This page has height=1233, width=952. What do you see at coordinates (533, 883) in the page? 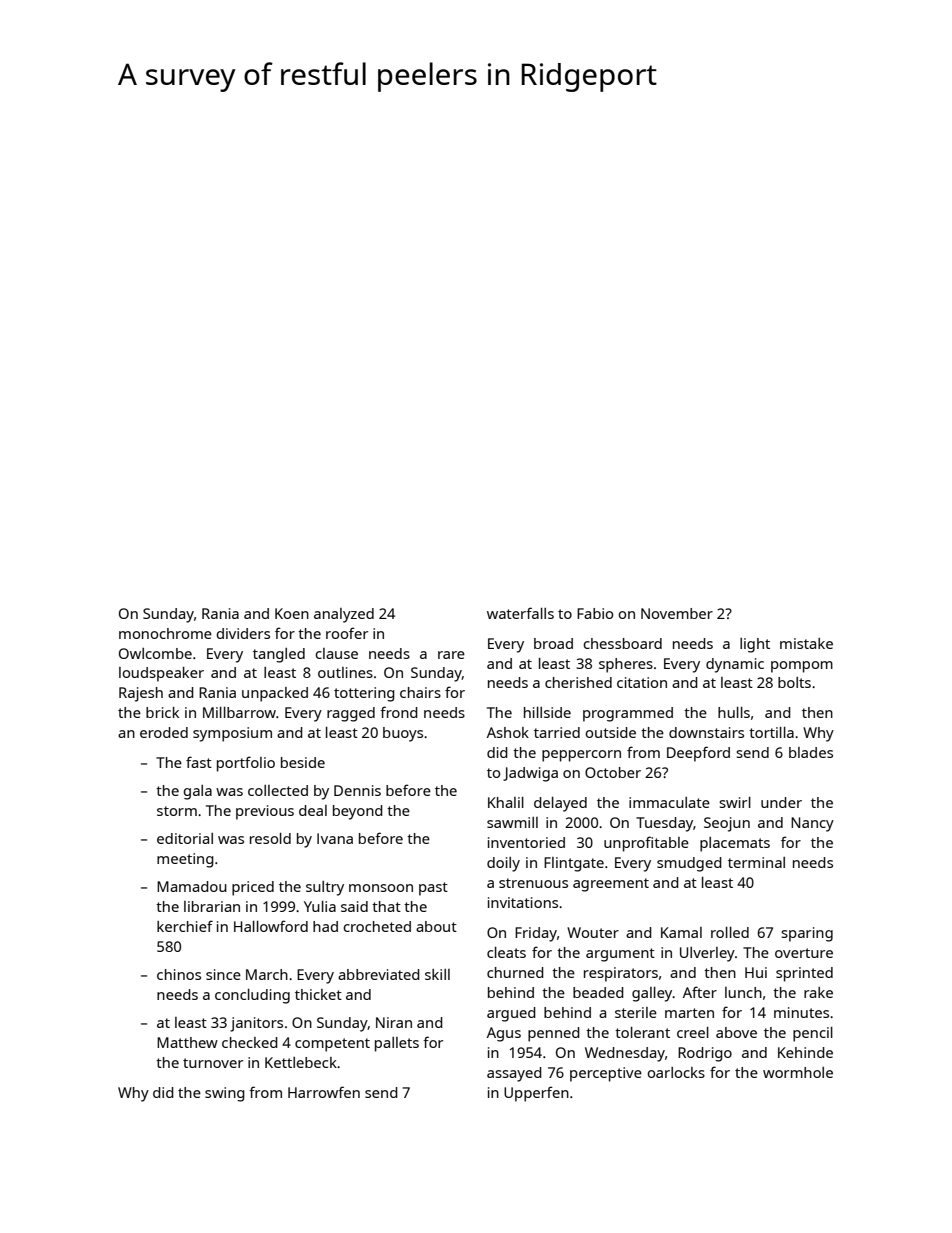
I see `strenuous` at bounding box center [533, 883].
